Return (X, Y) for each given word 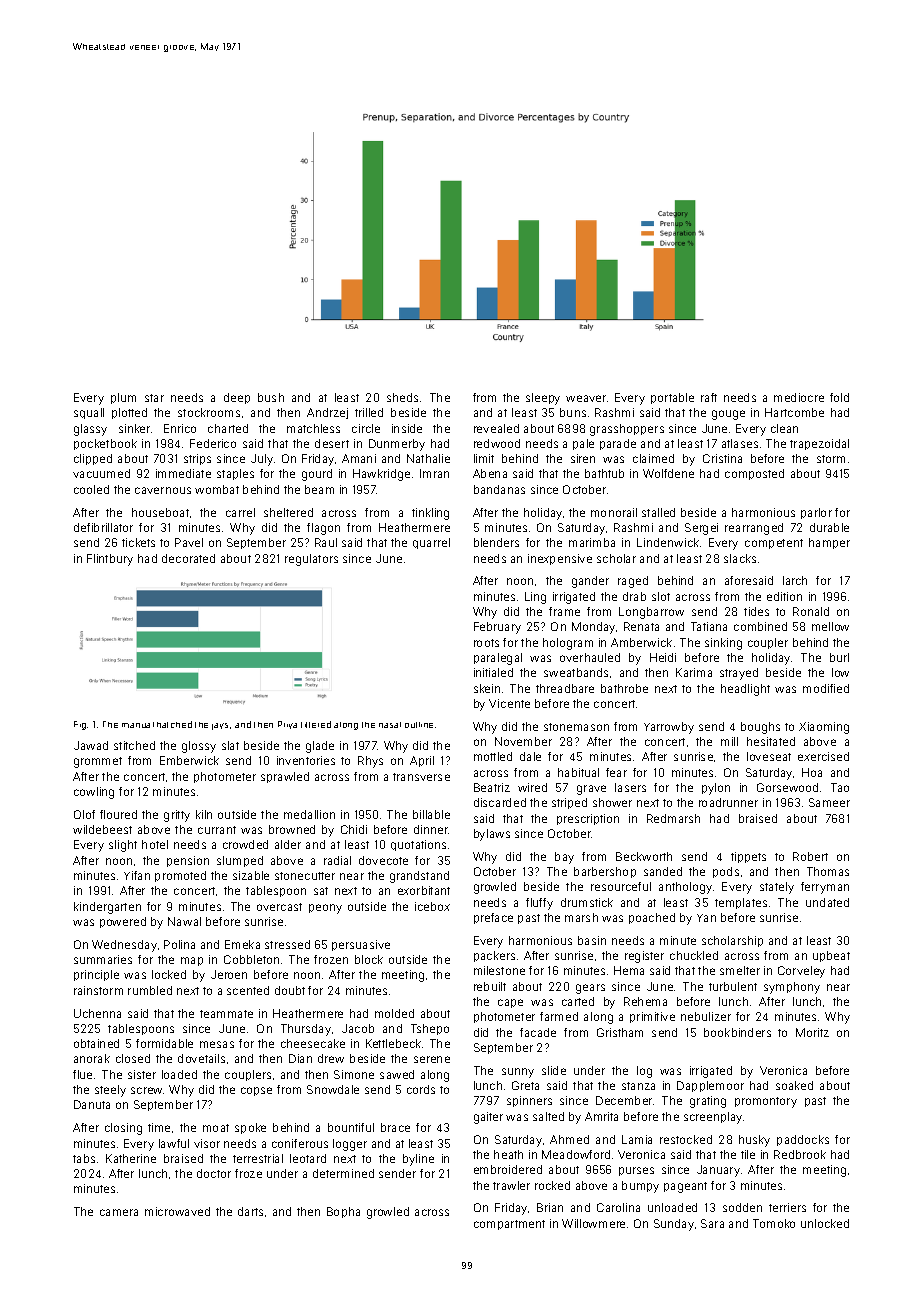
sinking (723, 644)
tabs (84, 1158)
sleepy (543, 399)
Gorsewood (787, 787)
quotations (418, 845)
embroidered (508, 1169)
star (154, 398)
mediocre (799, 397)
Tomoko (774, 1223)
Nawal (184, 921)
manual (138, 725)
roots (486, 643)
